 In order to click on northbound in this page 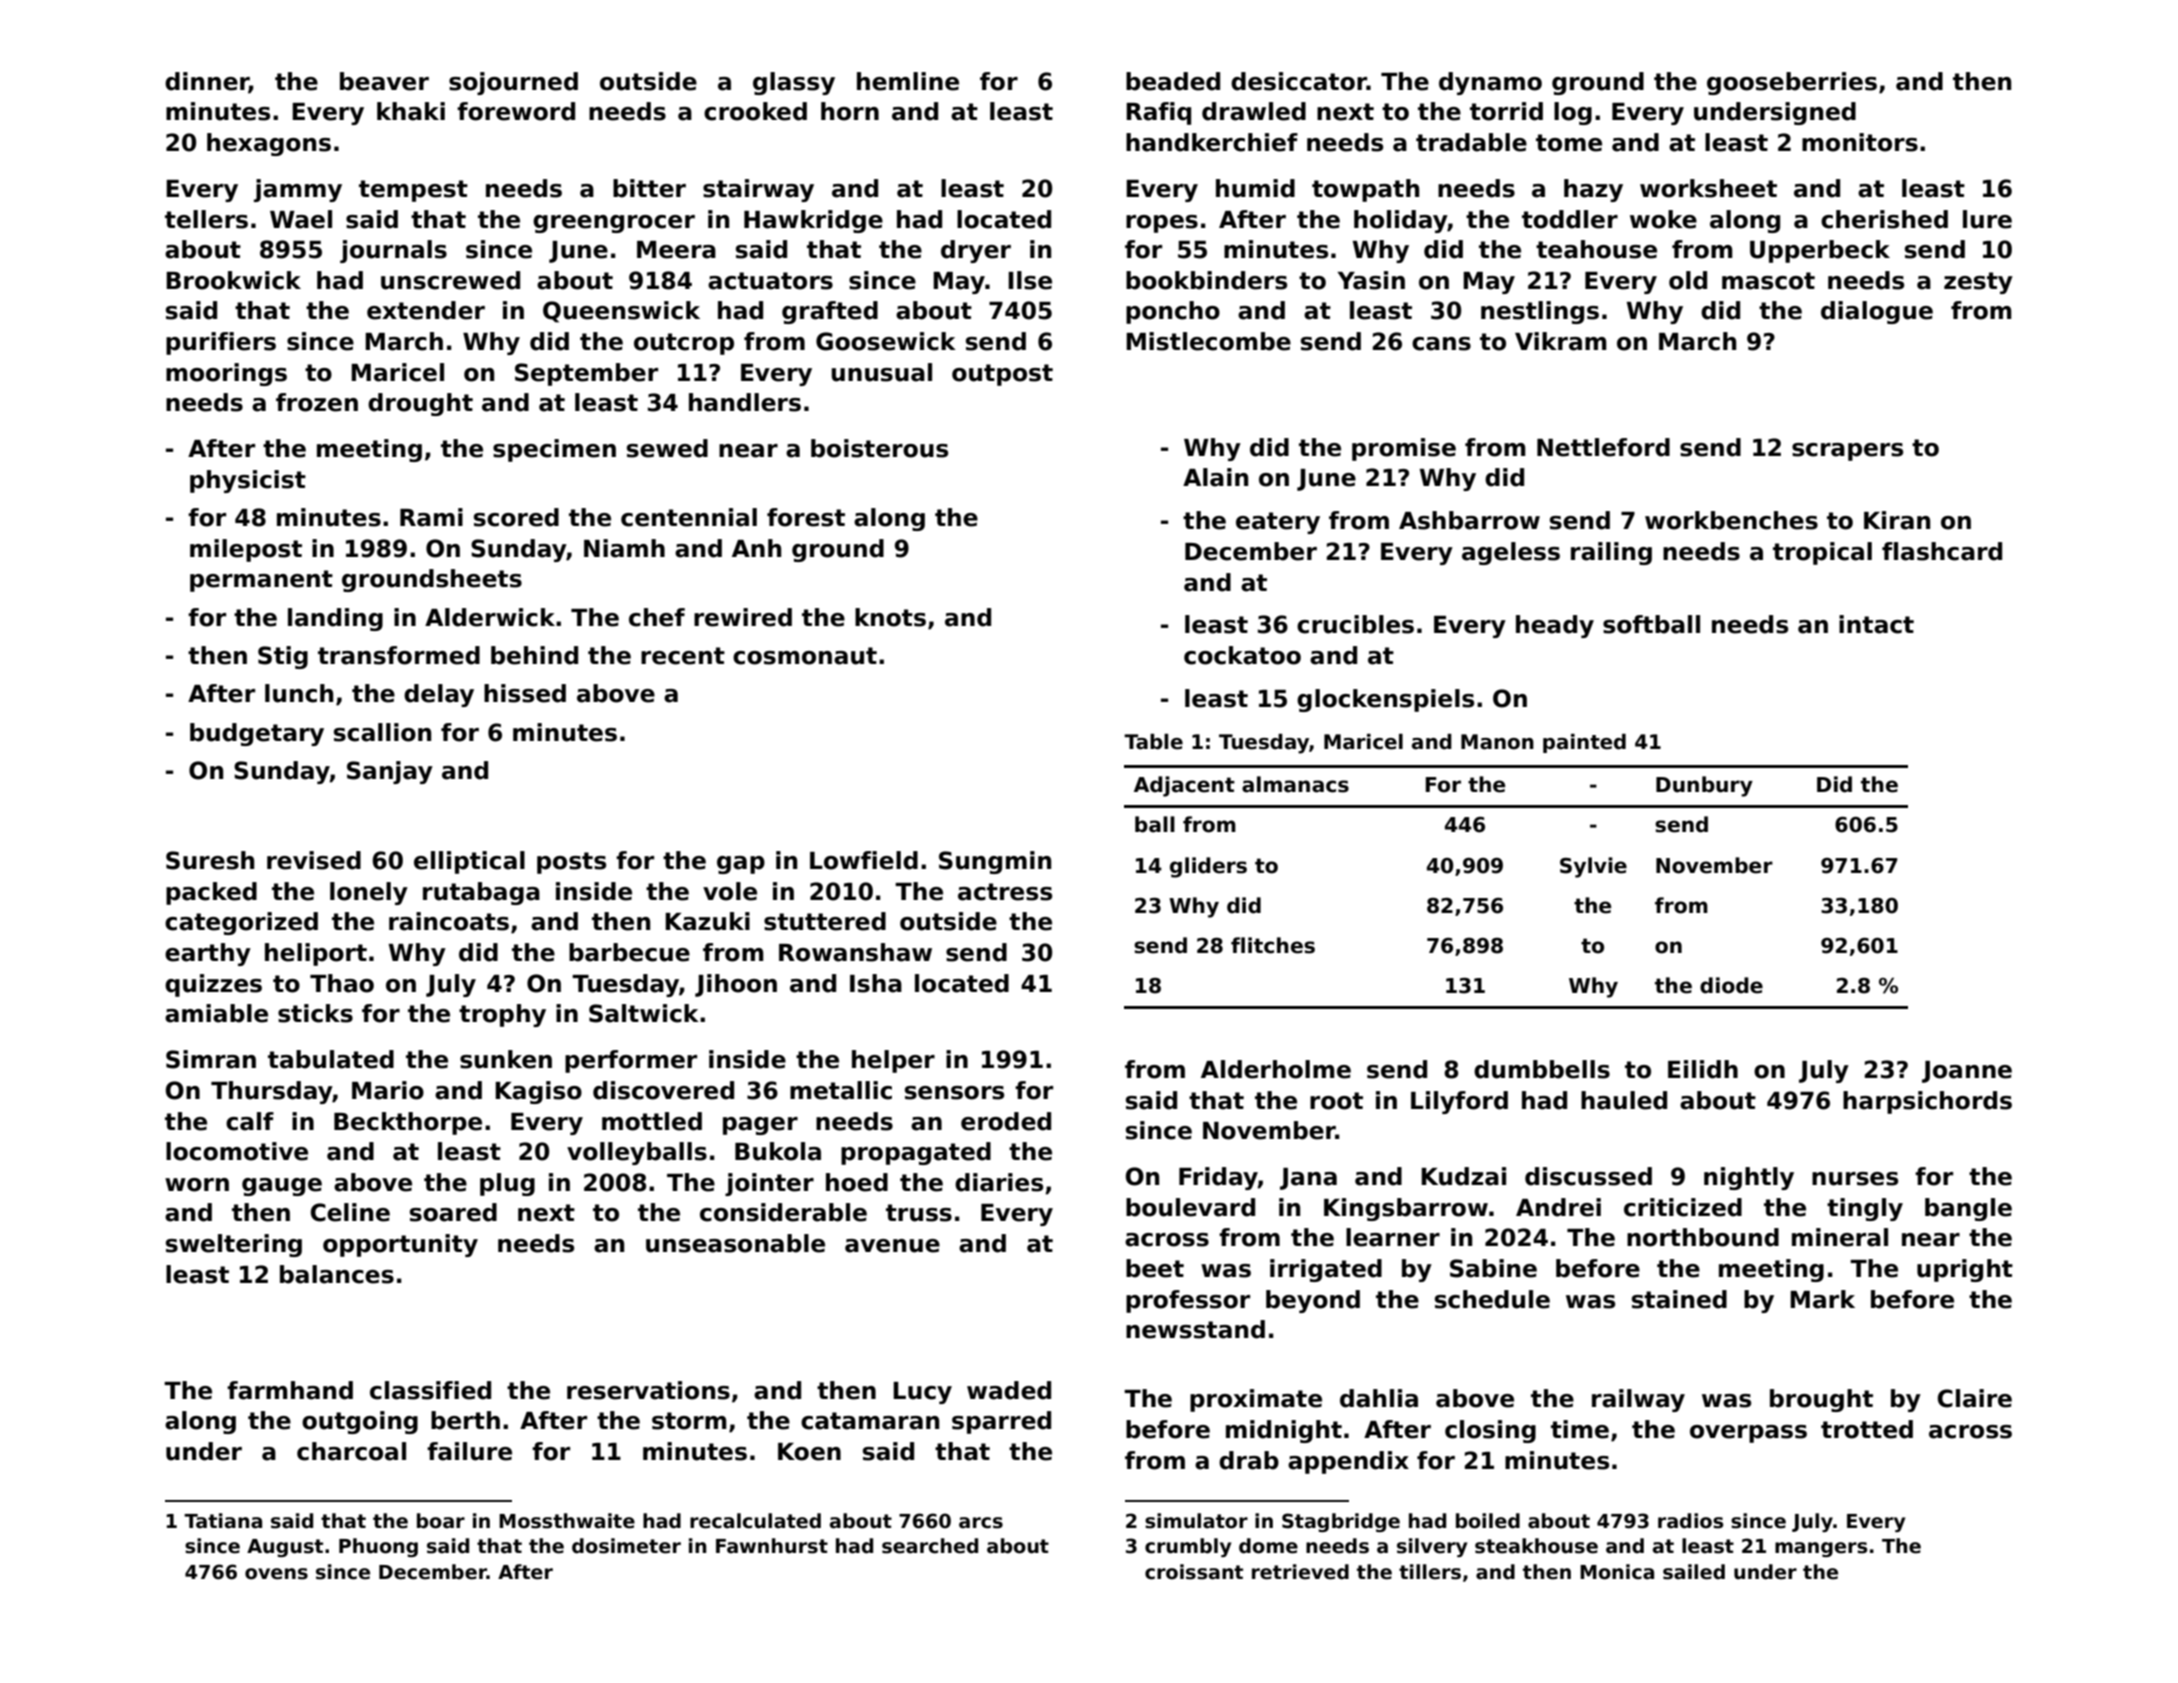, I will do `click(1703, 1237)`.
